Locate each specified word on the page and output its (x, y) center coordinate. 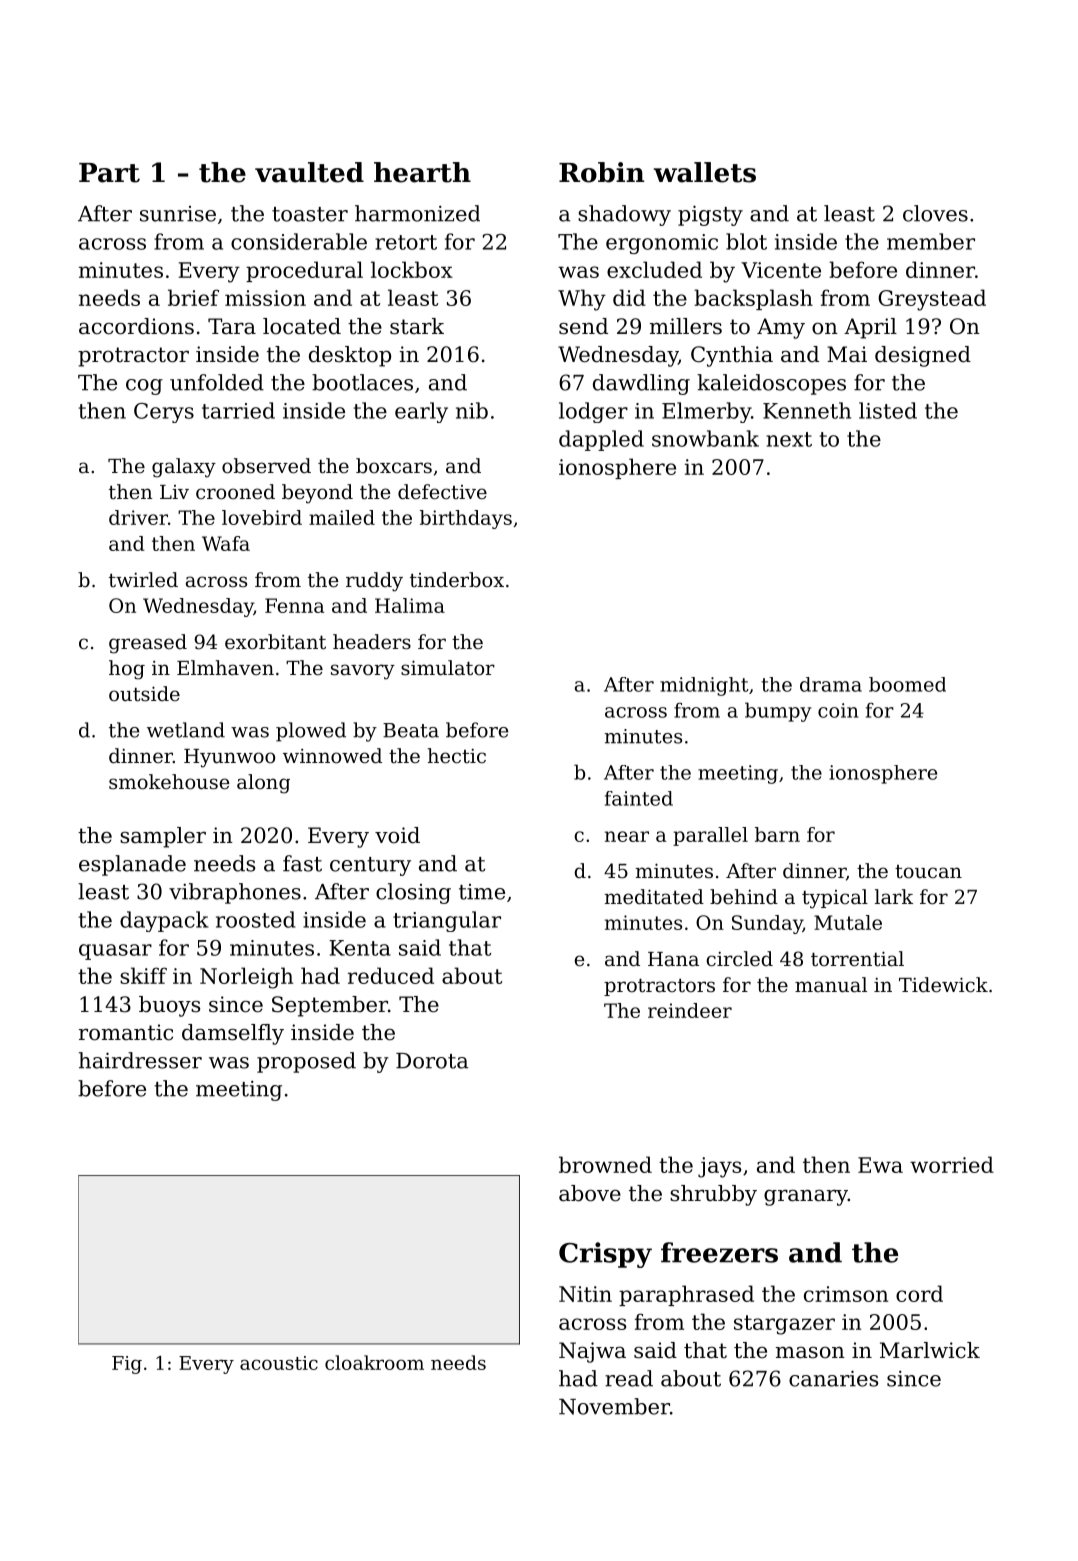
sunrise (178, 214)
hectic (457, 756)
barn (777, 834)
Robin (601, 172)
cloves (935, 213)
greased (148, 644)
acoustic (279, 1363)
